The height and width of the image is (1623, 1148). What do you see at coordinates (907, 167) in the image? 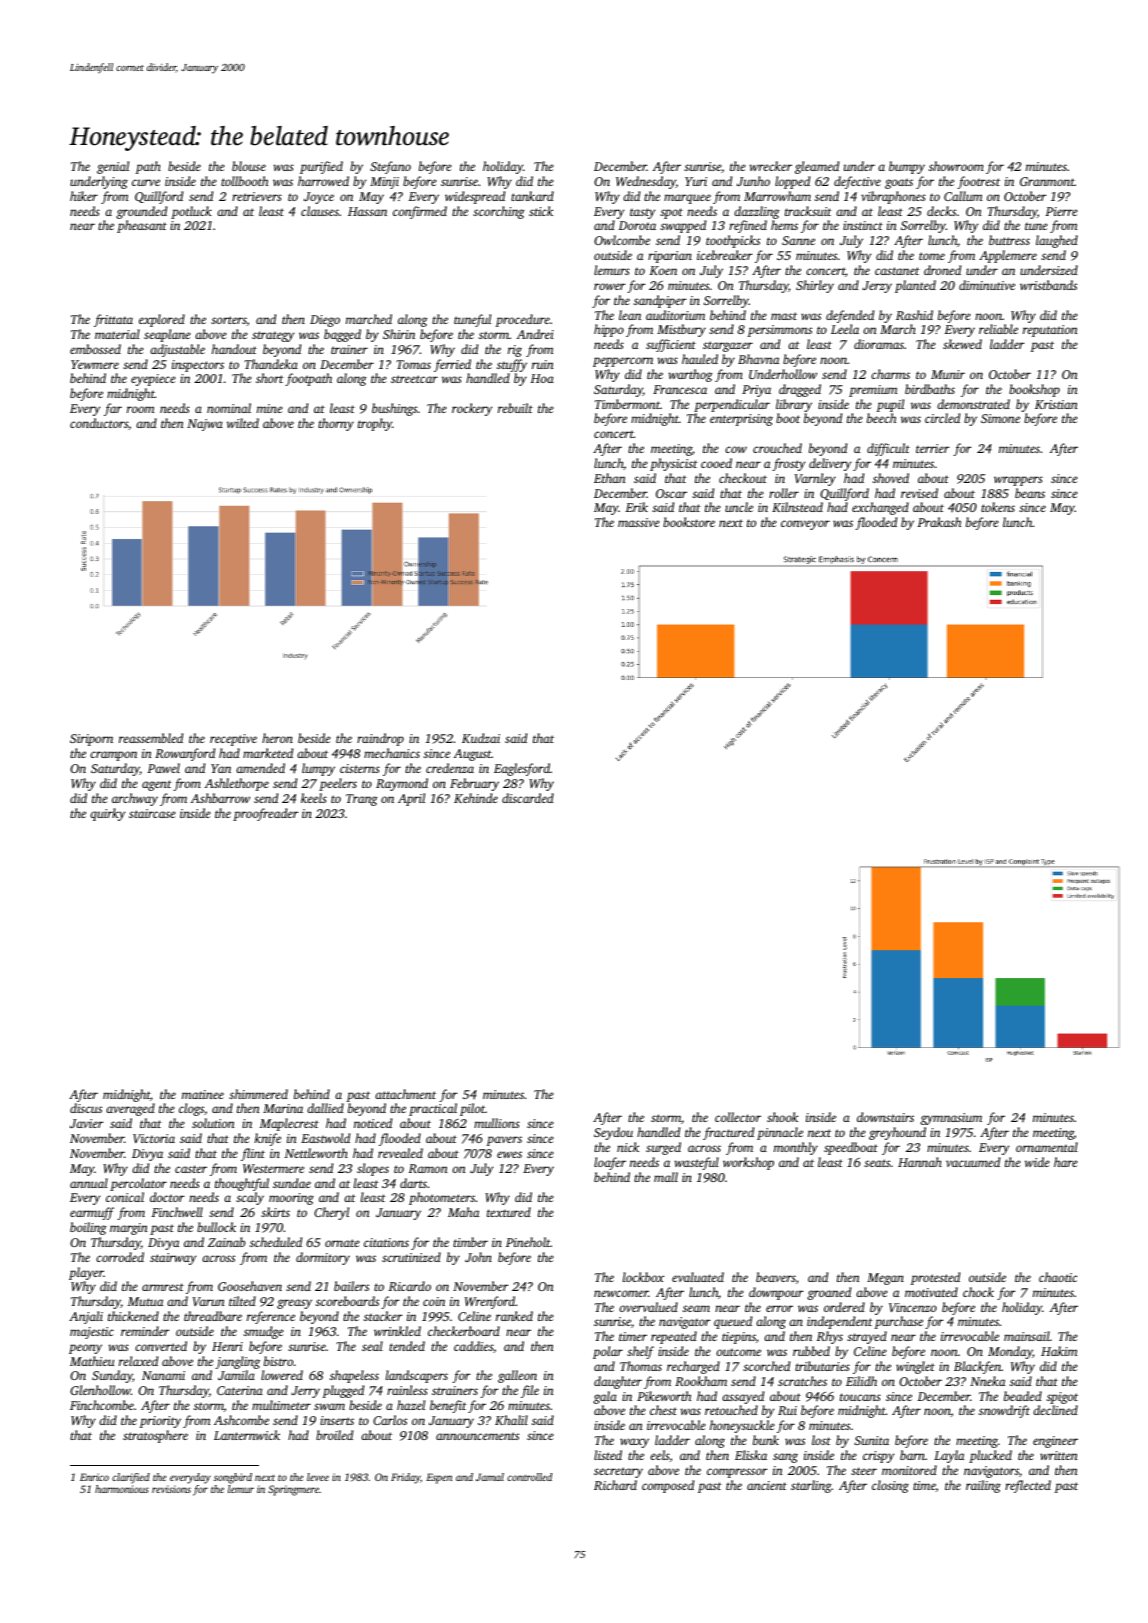
I see `bumpy` at bounding box center [907, 167].
